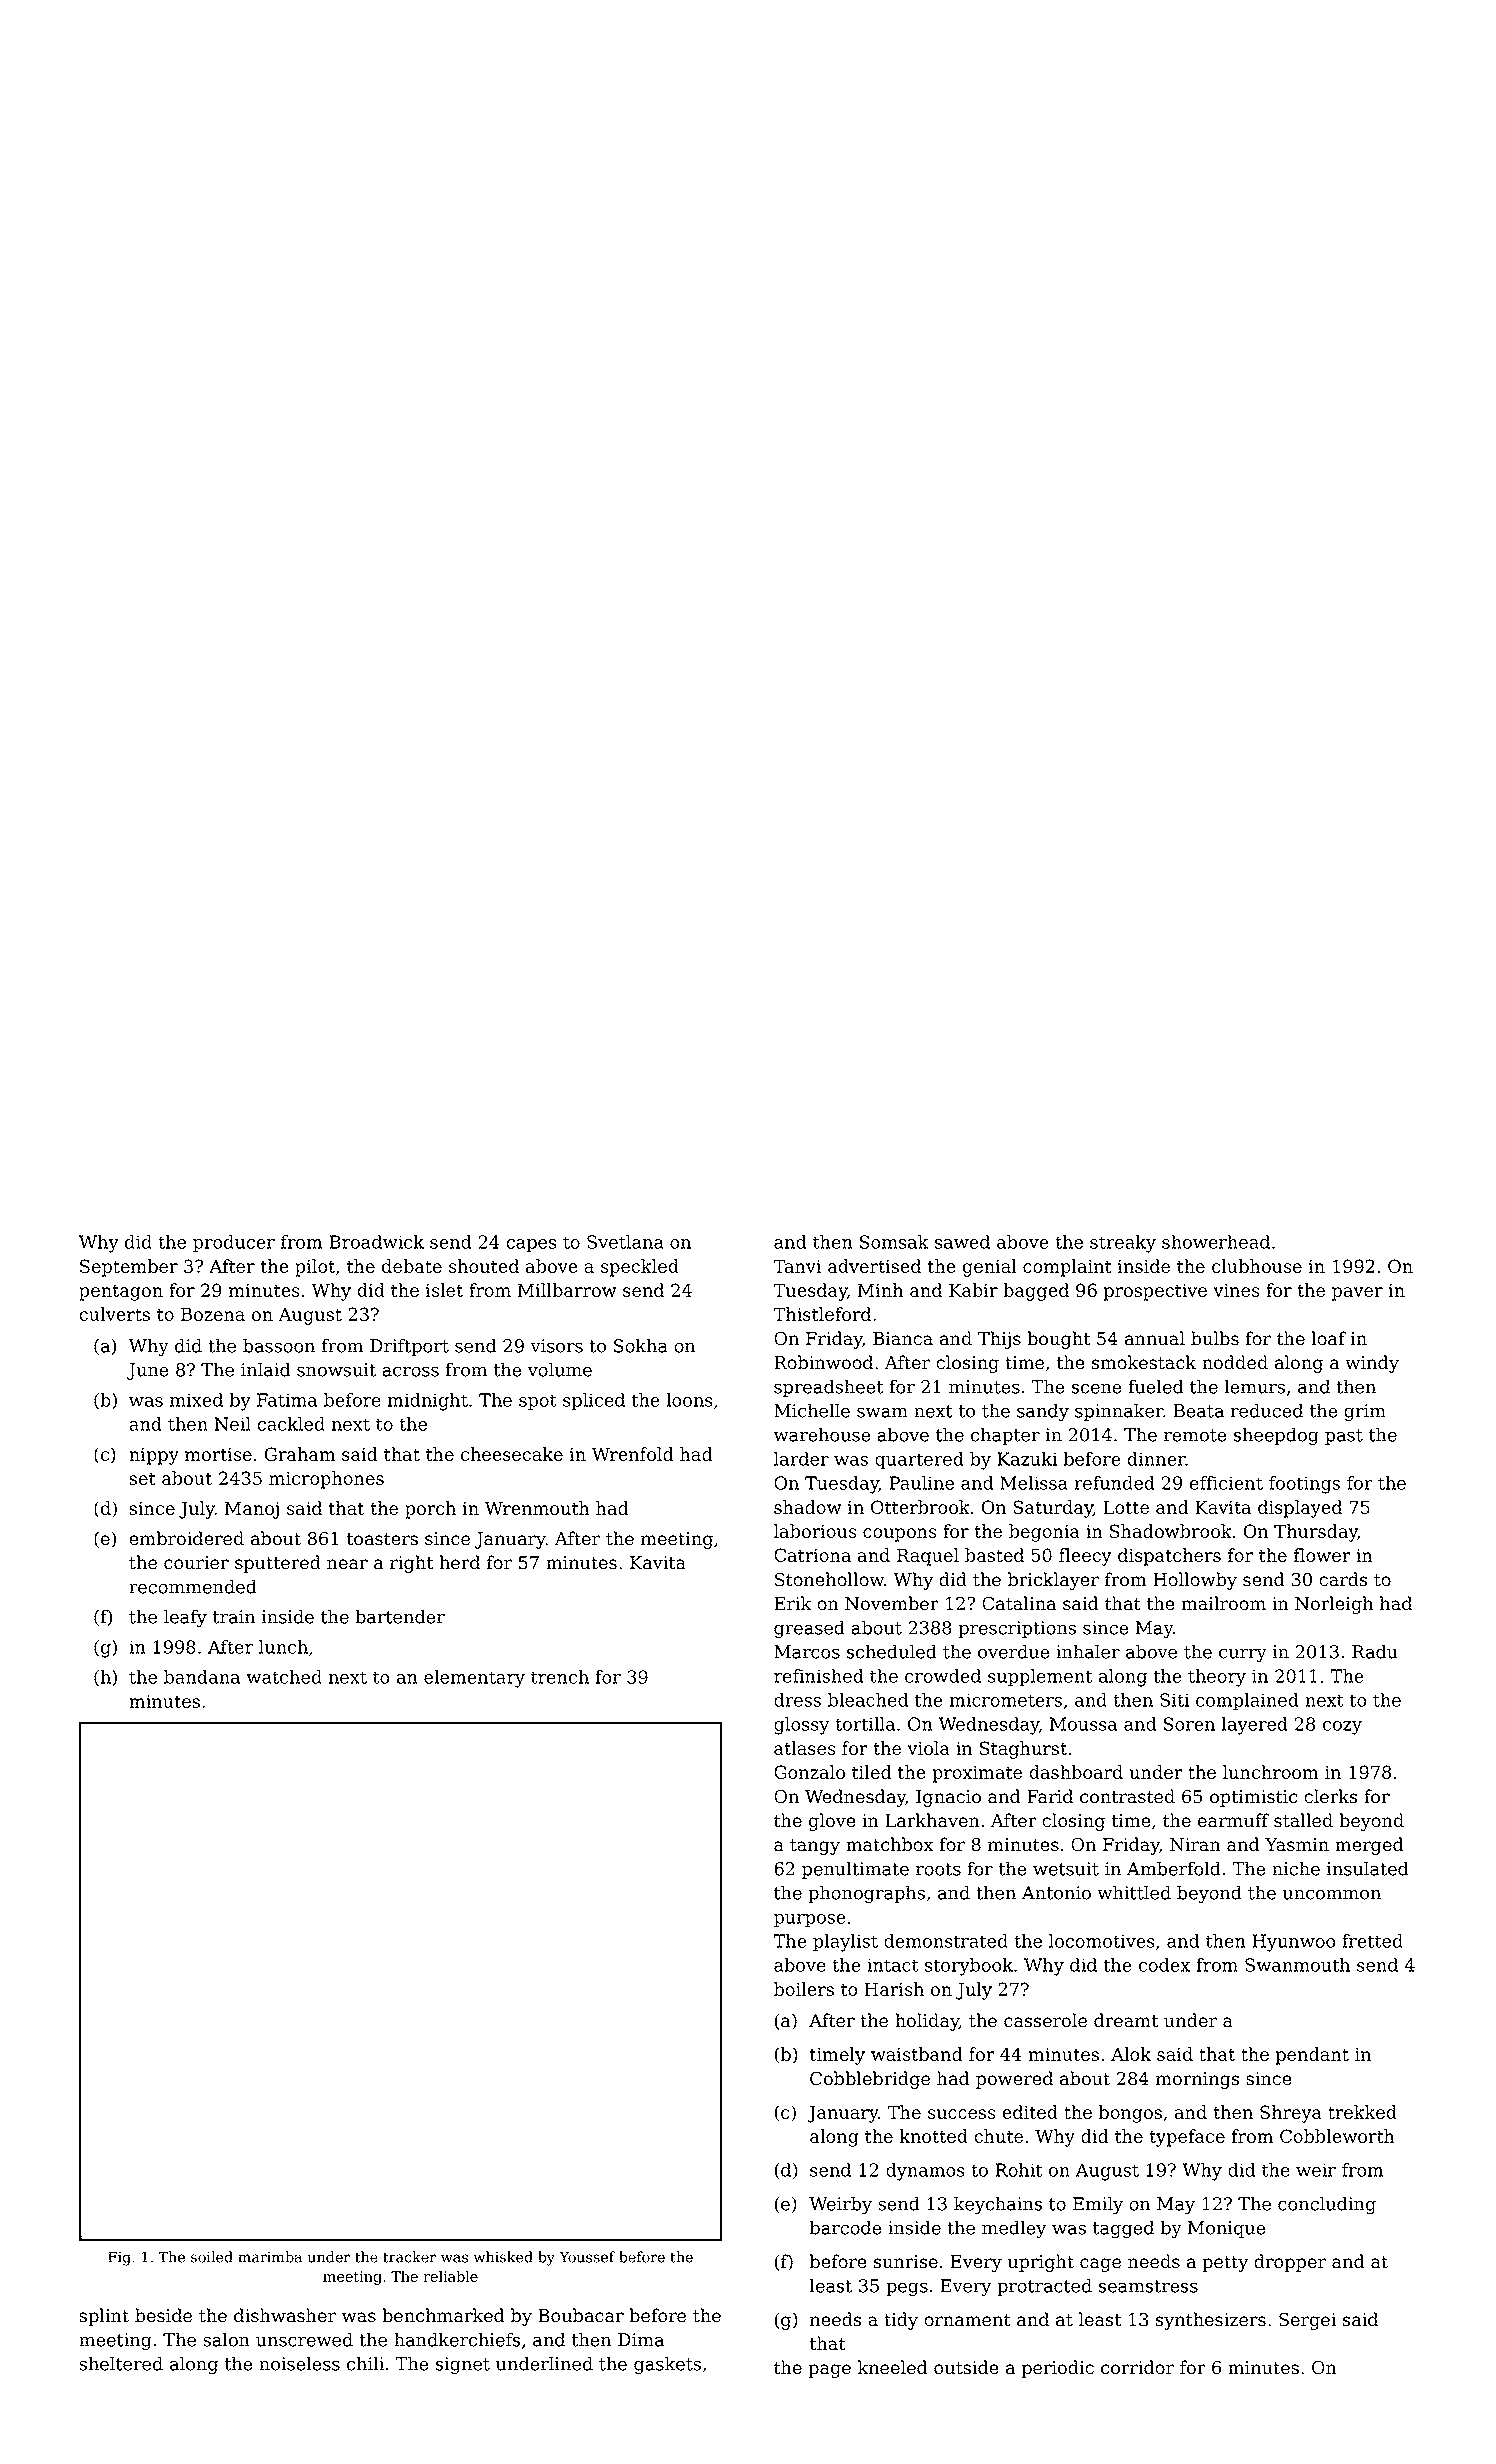 This screenshot has height=2464, width=1496. Describe the element at coordinates (1088, 1651) in the screenshot. I see `inhaler` at that location.
